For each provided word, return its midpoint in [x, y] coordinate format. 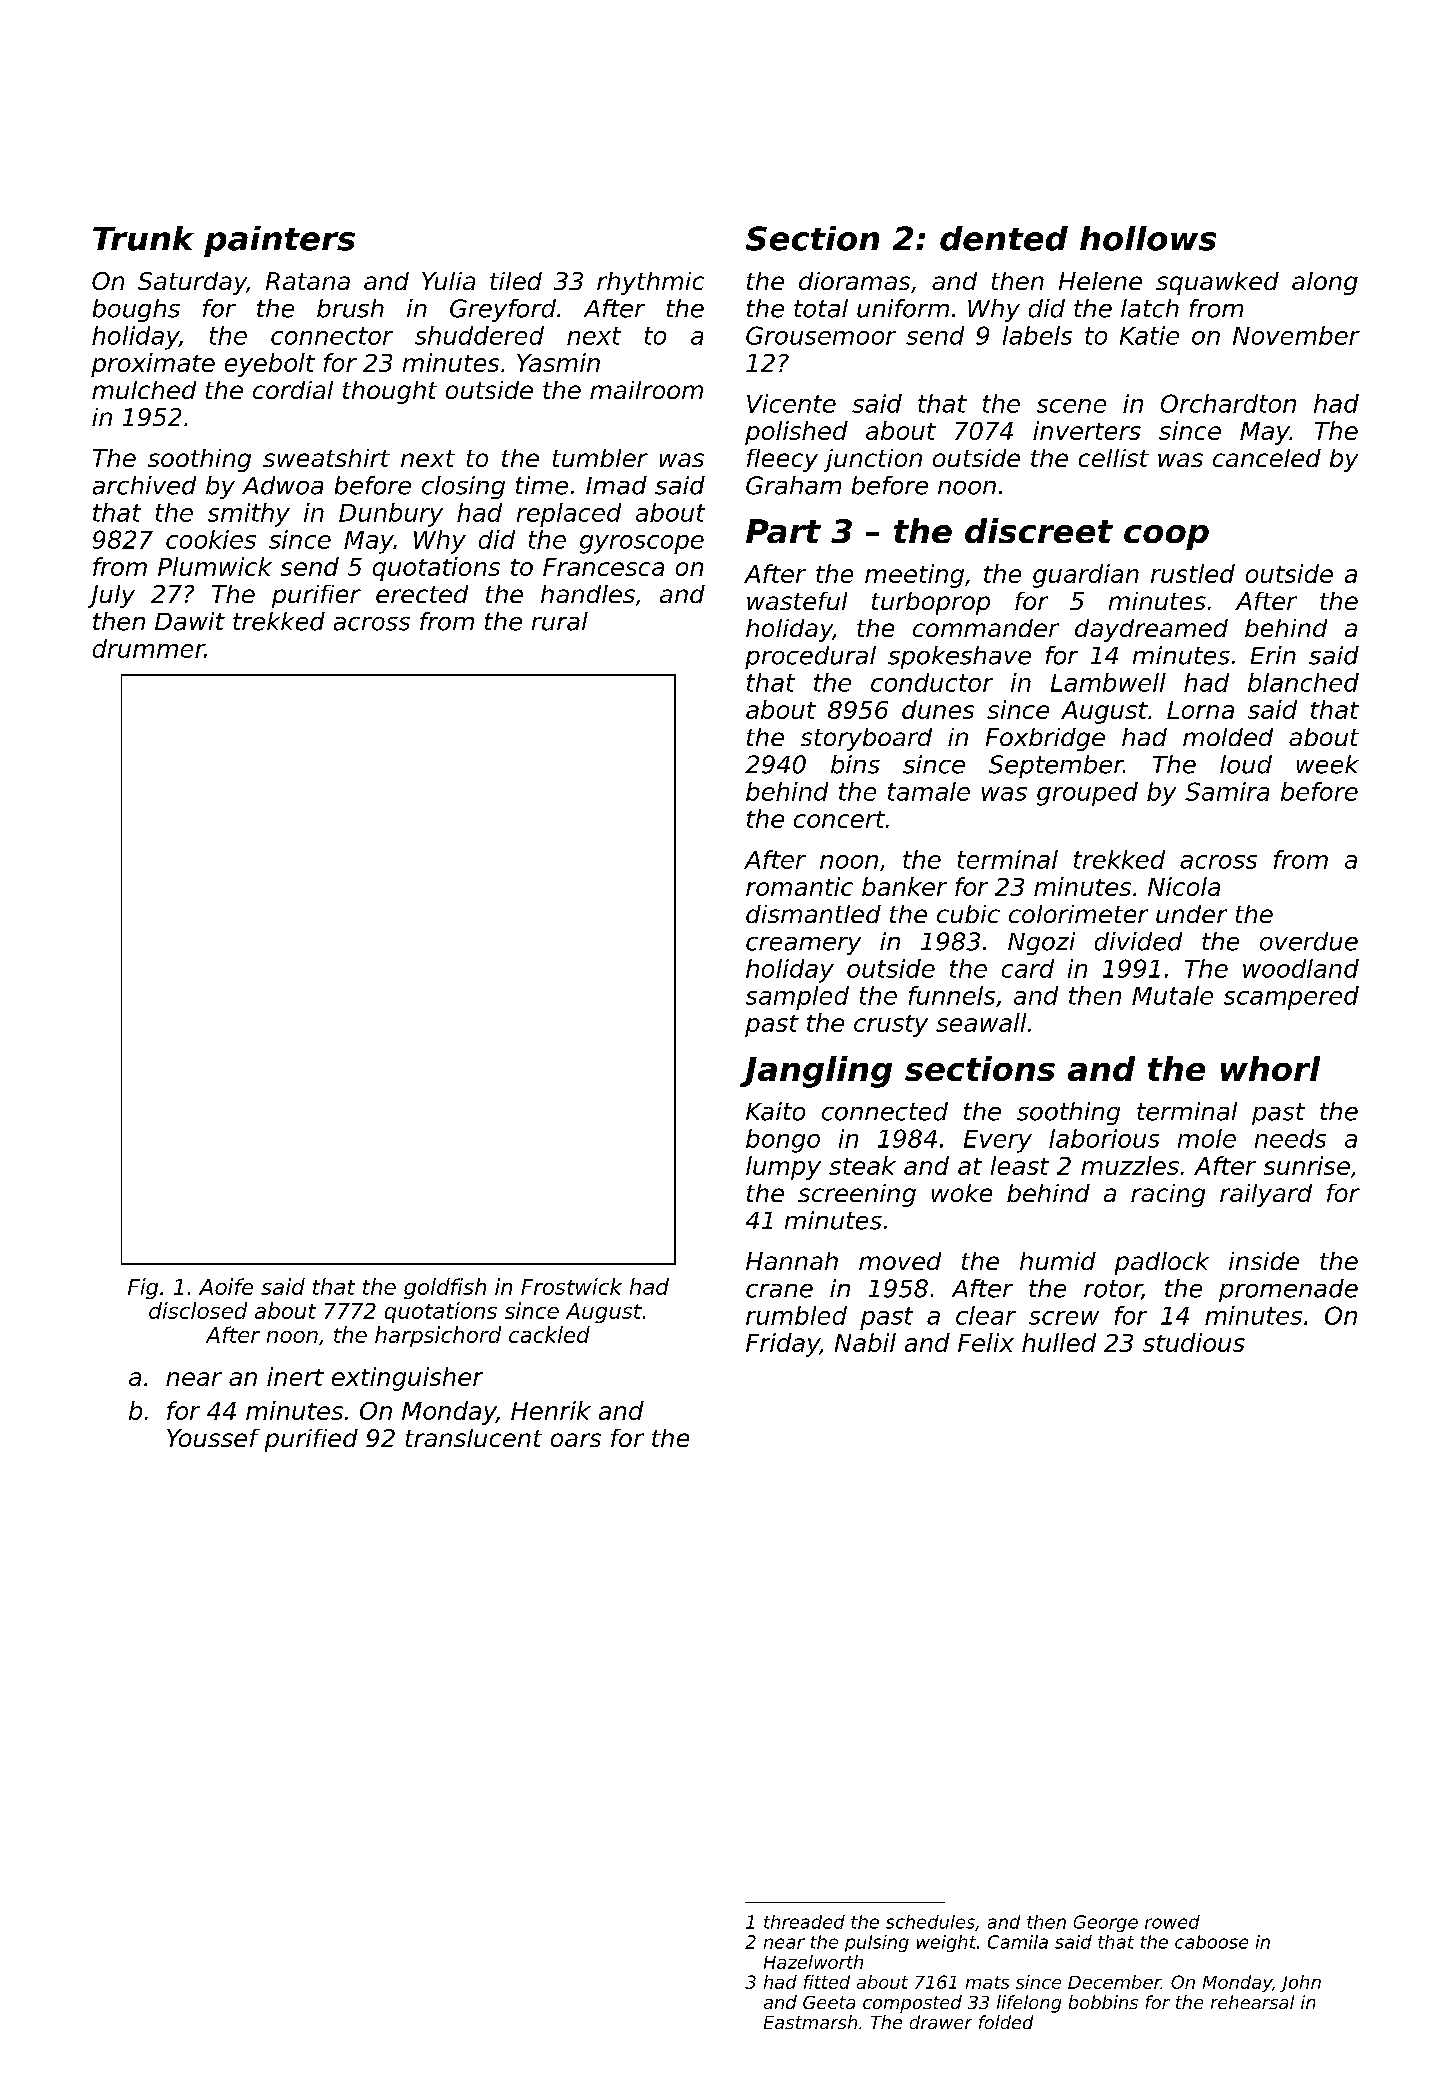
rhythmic [650, 283]
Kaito [775, 1111]
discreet [1039, 530]
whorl [1270, 1068]
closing [463, 487]
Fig [143, 1288]
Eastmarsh [810, 2022]
